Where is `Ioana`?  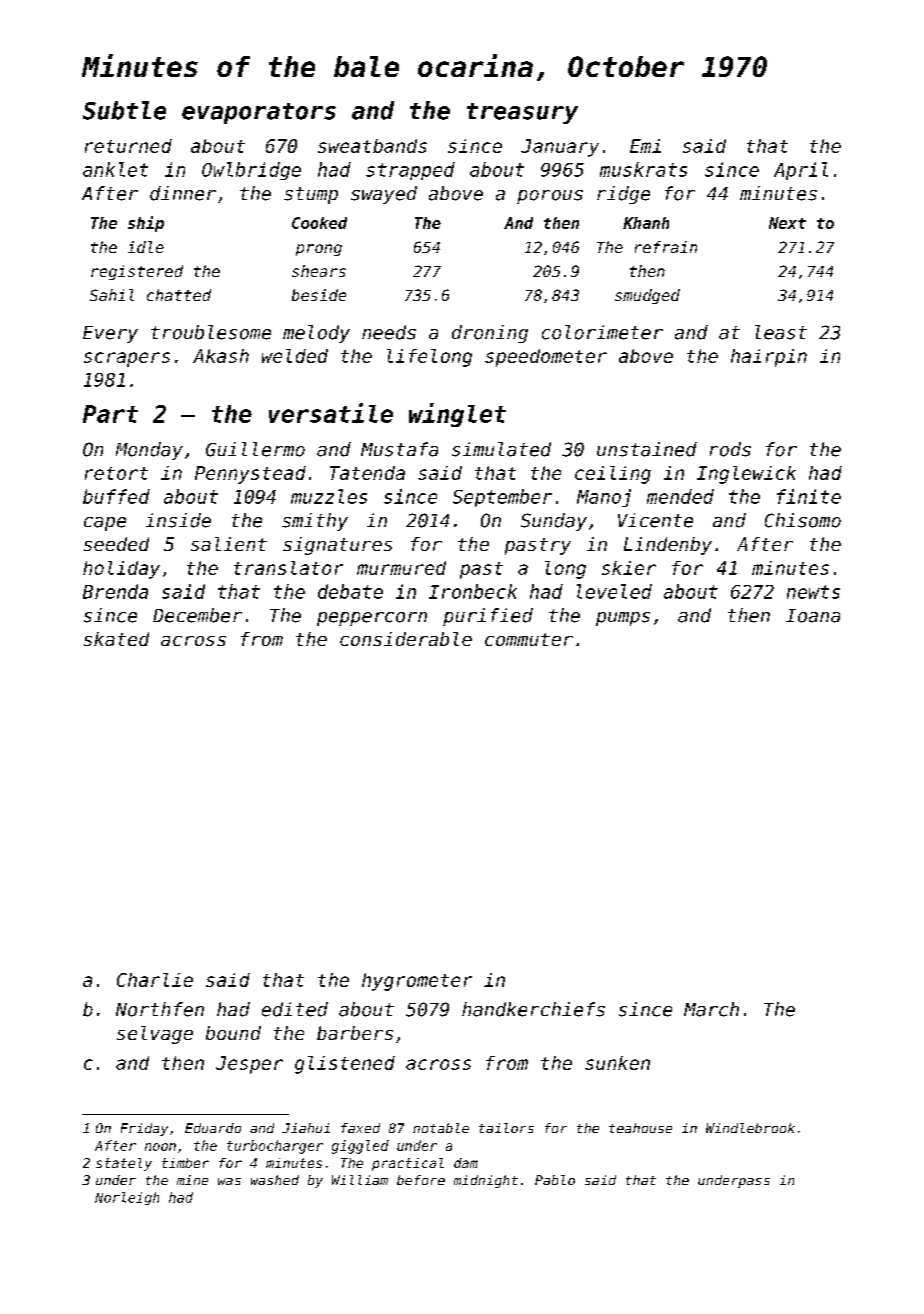 Ioana is located at coordinates (813, 616).
